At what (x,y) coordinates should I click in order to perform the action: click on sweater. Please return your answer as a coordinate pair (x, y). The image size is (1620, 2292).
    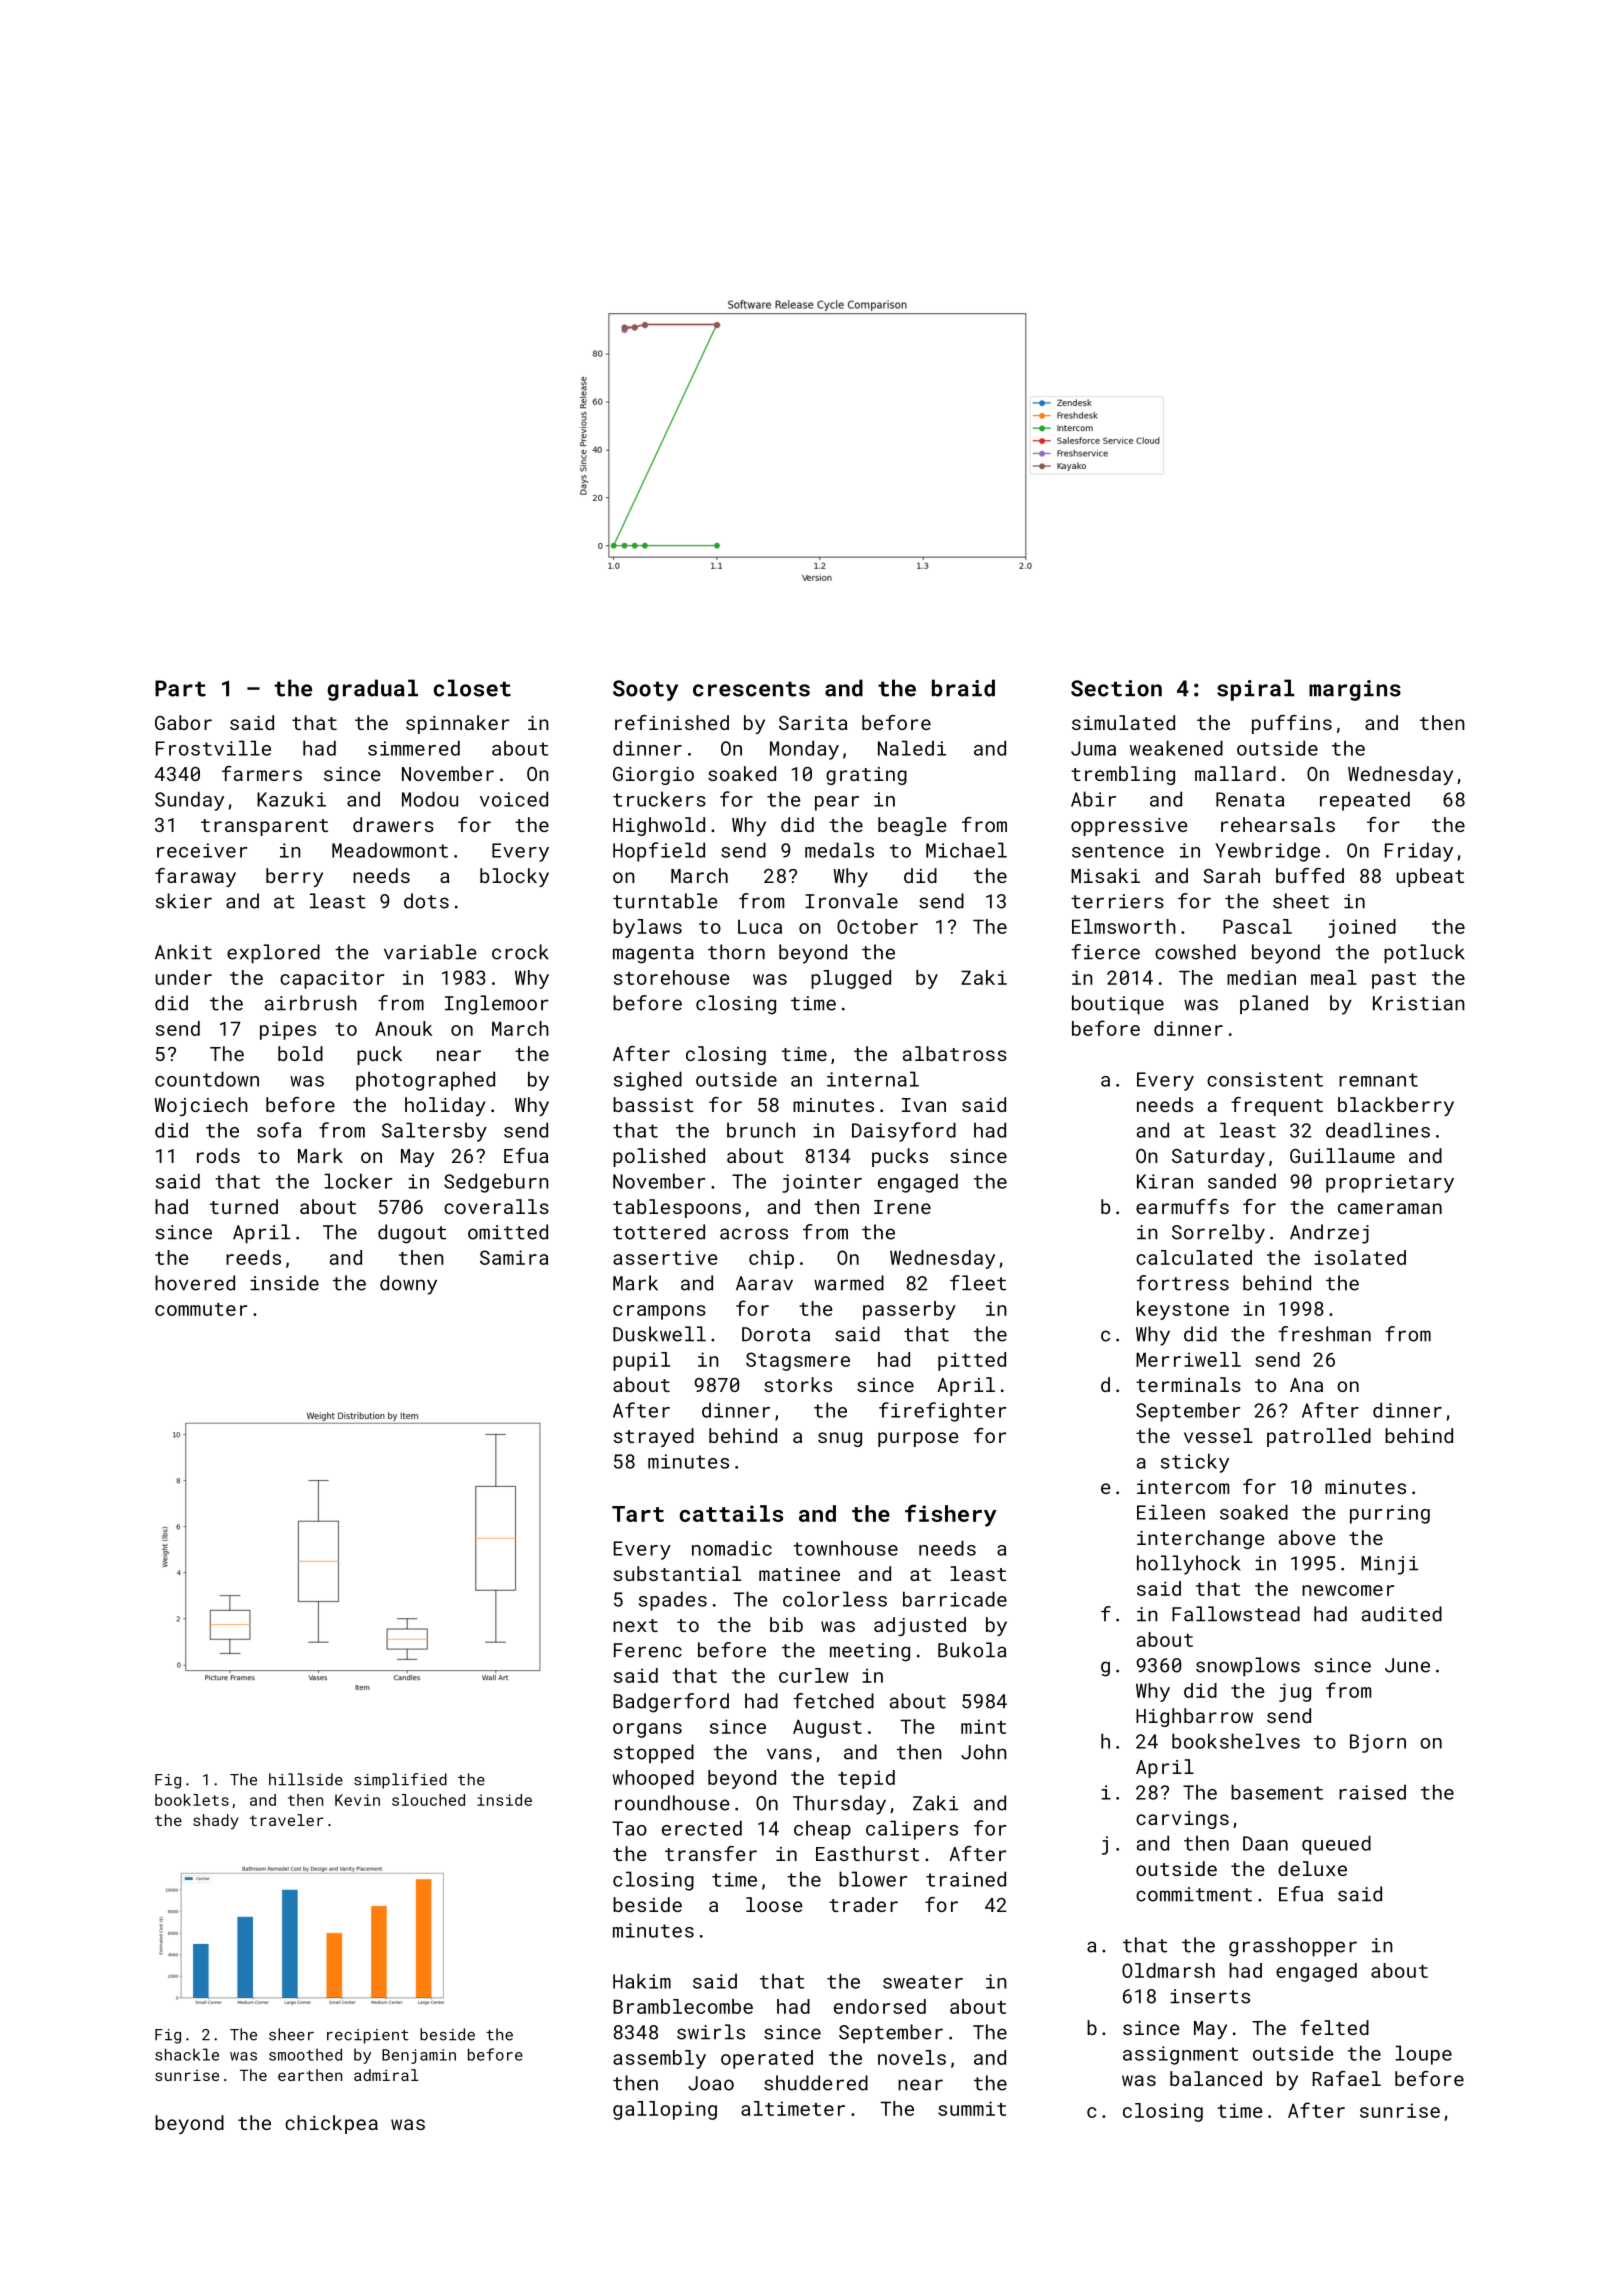
    Looking at the image, I should click on (923, 1982).
